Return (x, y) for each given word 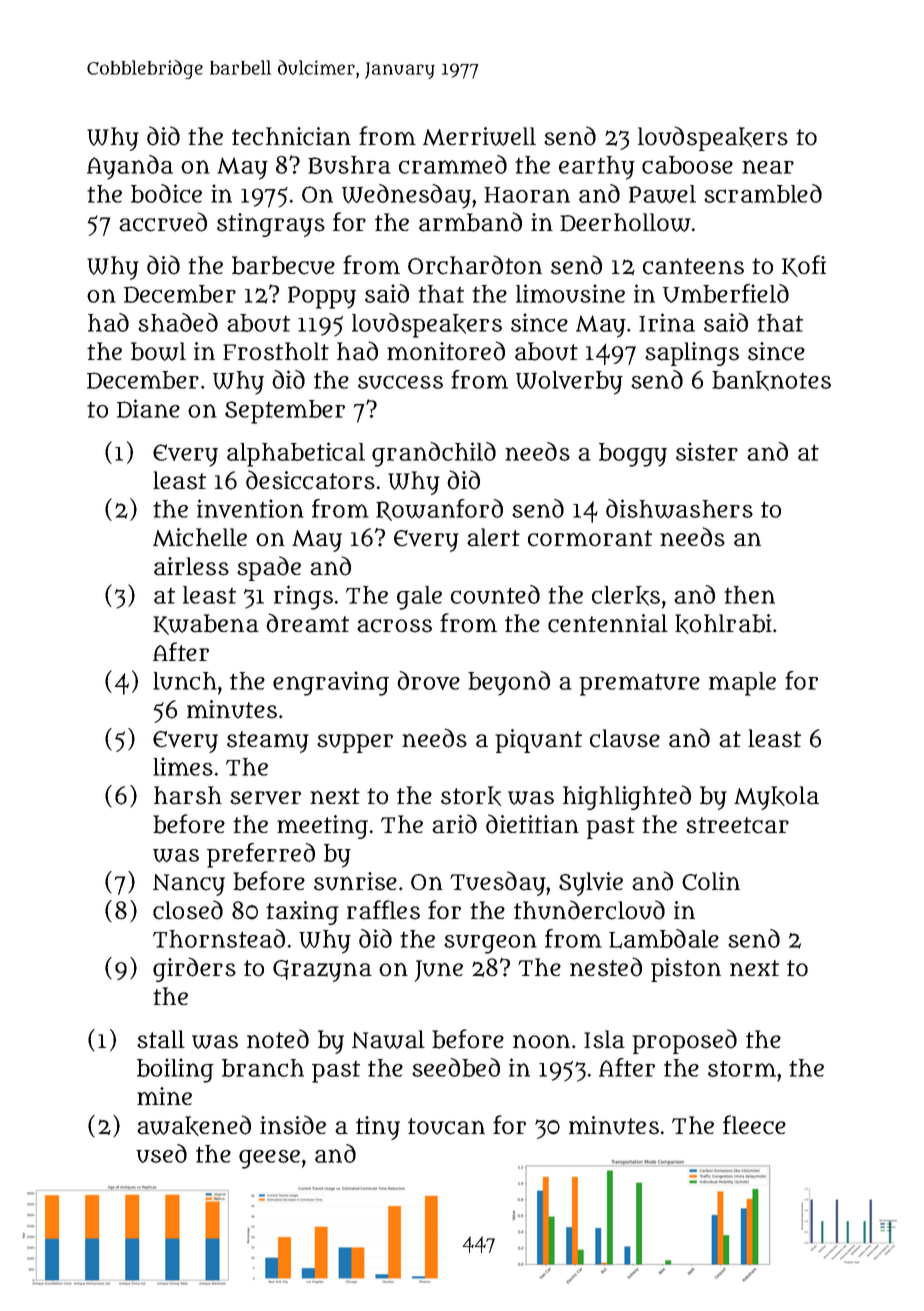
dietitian (532, 824)
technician (291, 136)
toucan (446, 1126)
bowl (158, 351)
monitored (446, 351)
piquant (538, 741)
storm (742, 1068)
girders (194, 969)
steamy (268, 742)
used (161, 1153)
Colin (711, 881)
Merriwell (479, 136)
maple (742, 684)
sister (707, 451)
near (768, 167)
